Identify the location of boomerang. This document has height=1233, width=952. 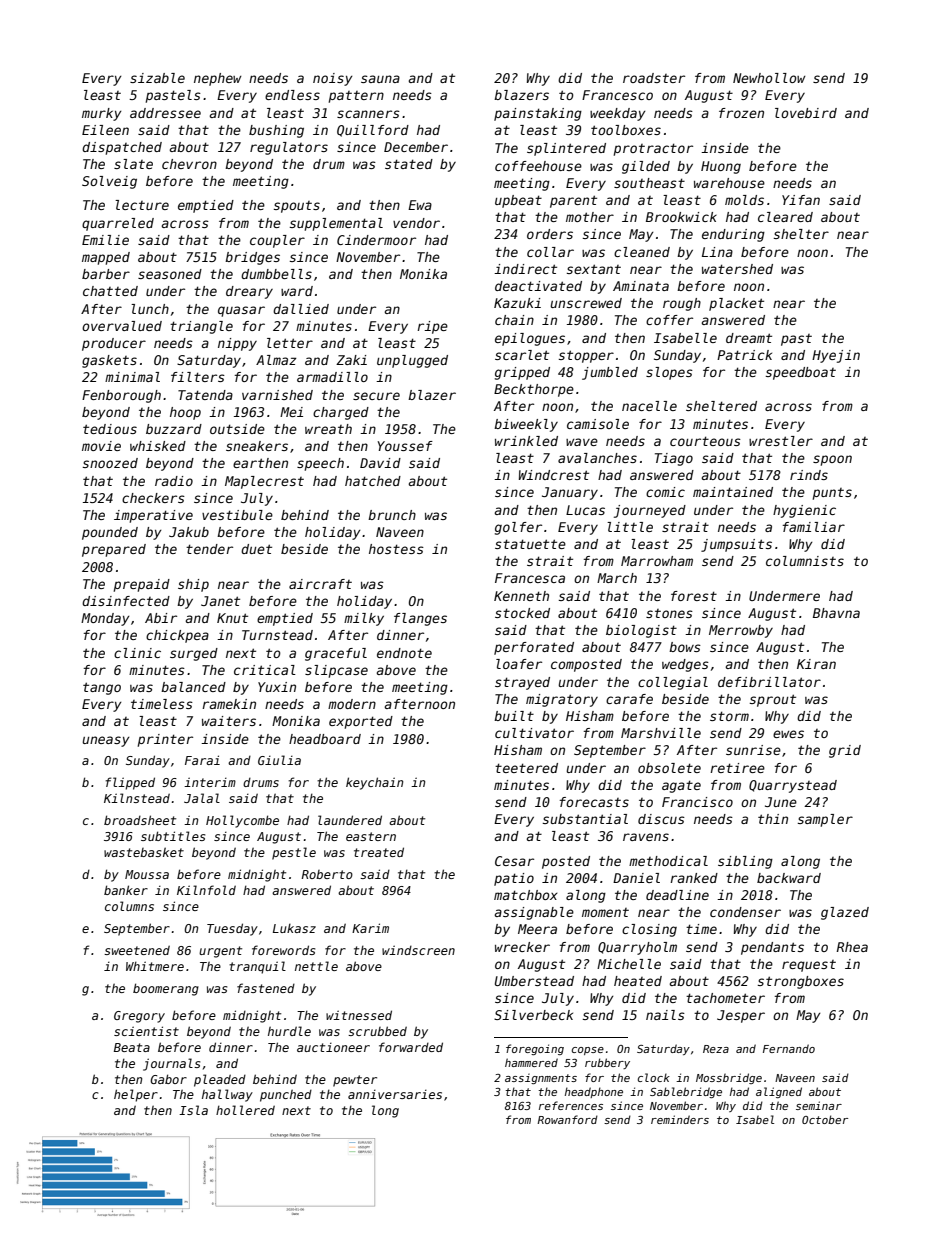
(166, 989).
